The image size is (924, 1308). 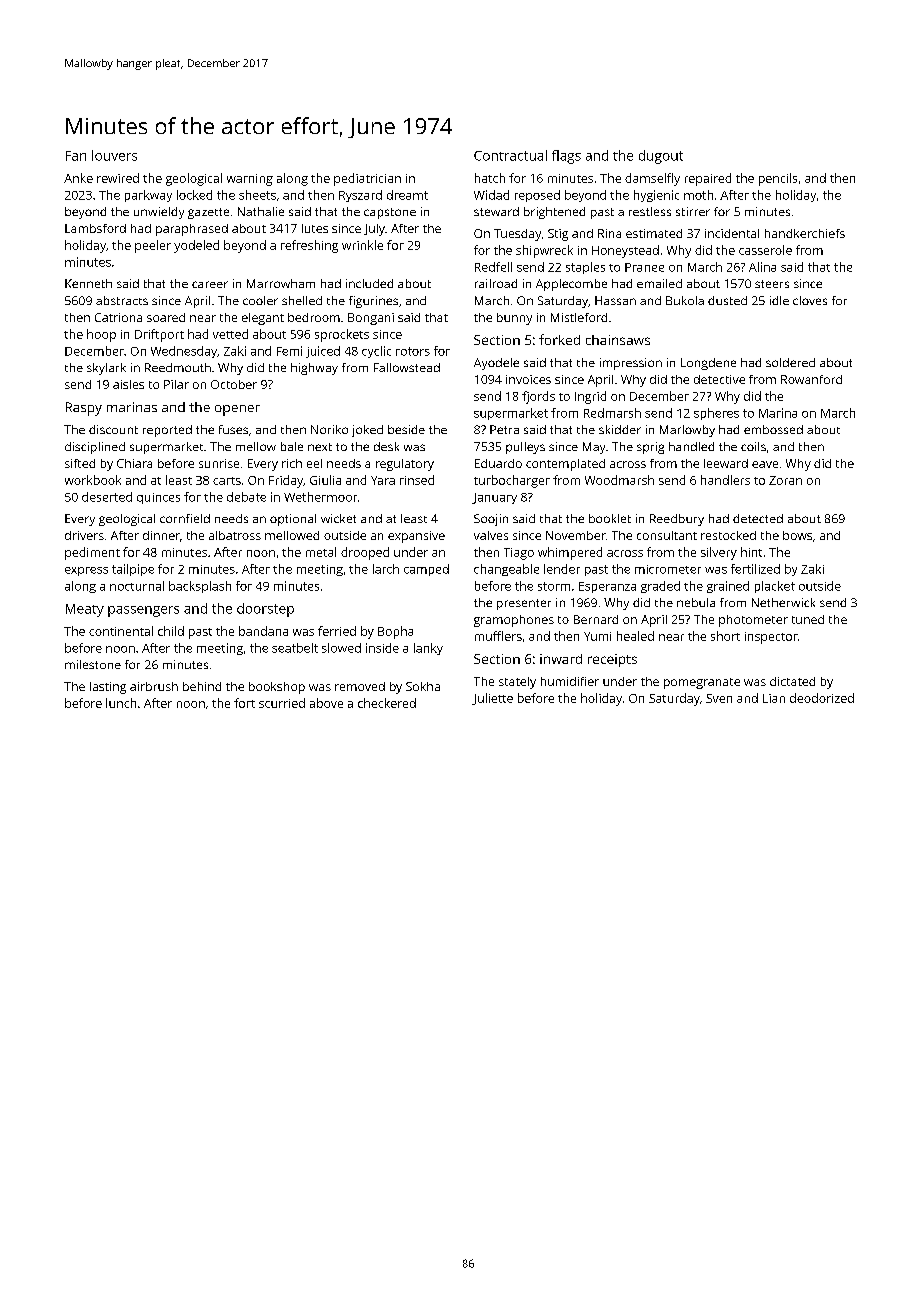 What do you see at coordinates (293, 520) in the screenshot?
I see `optional` at bounding box center [293, 520].
